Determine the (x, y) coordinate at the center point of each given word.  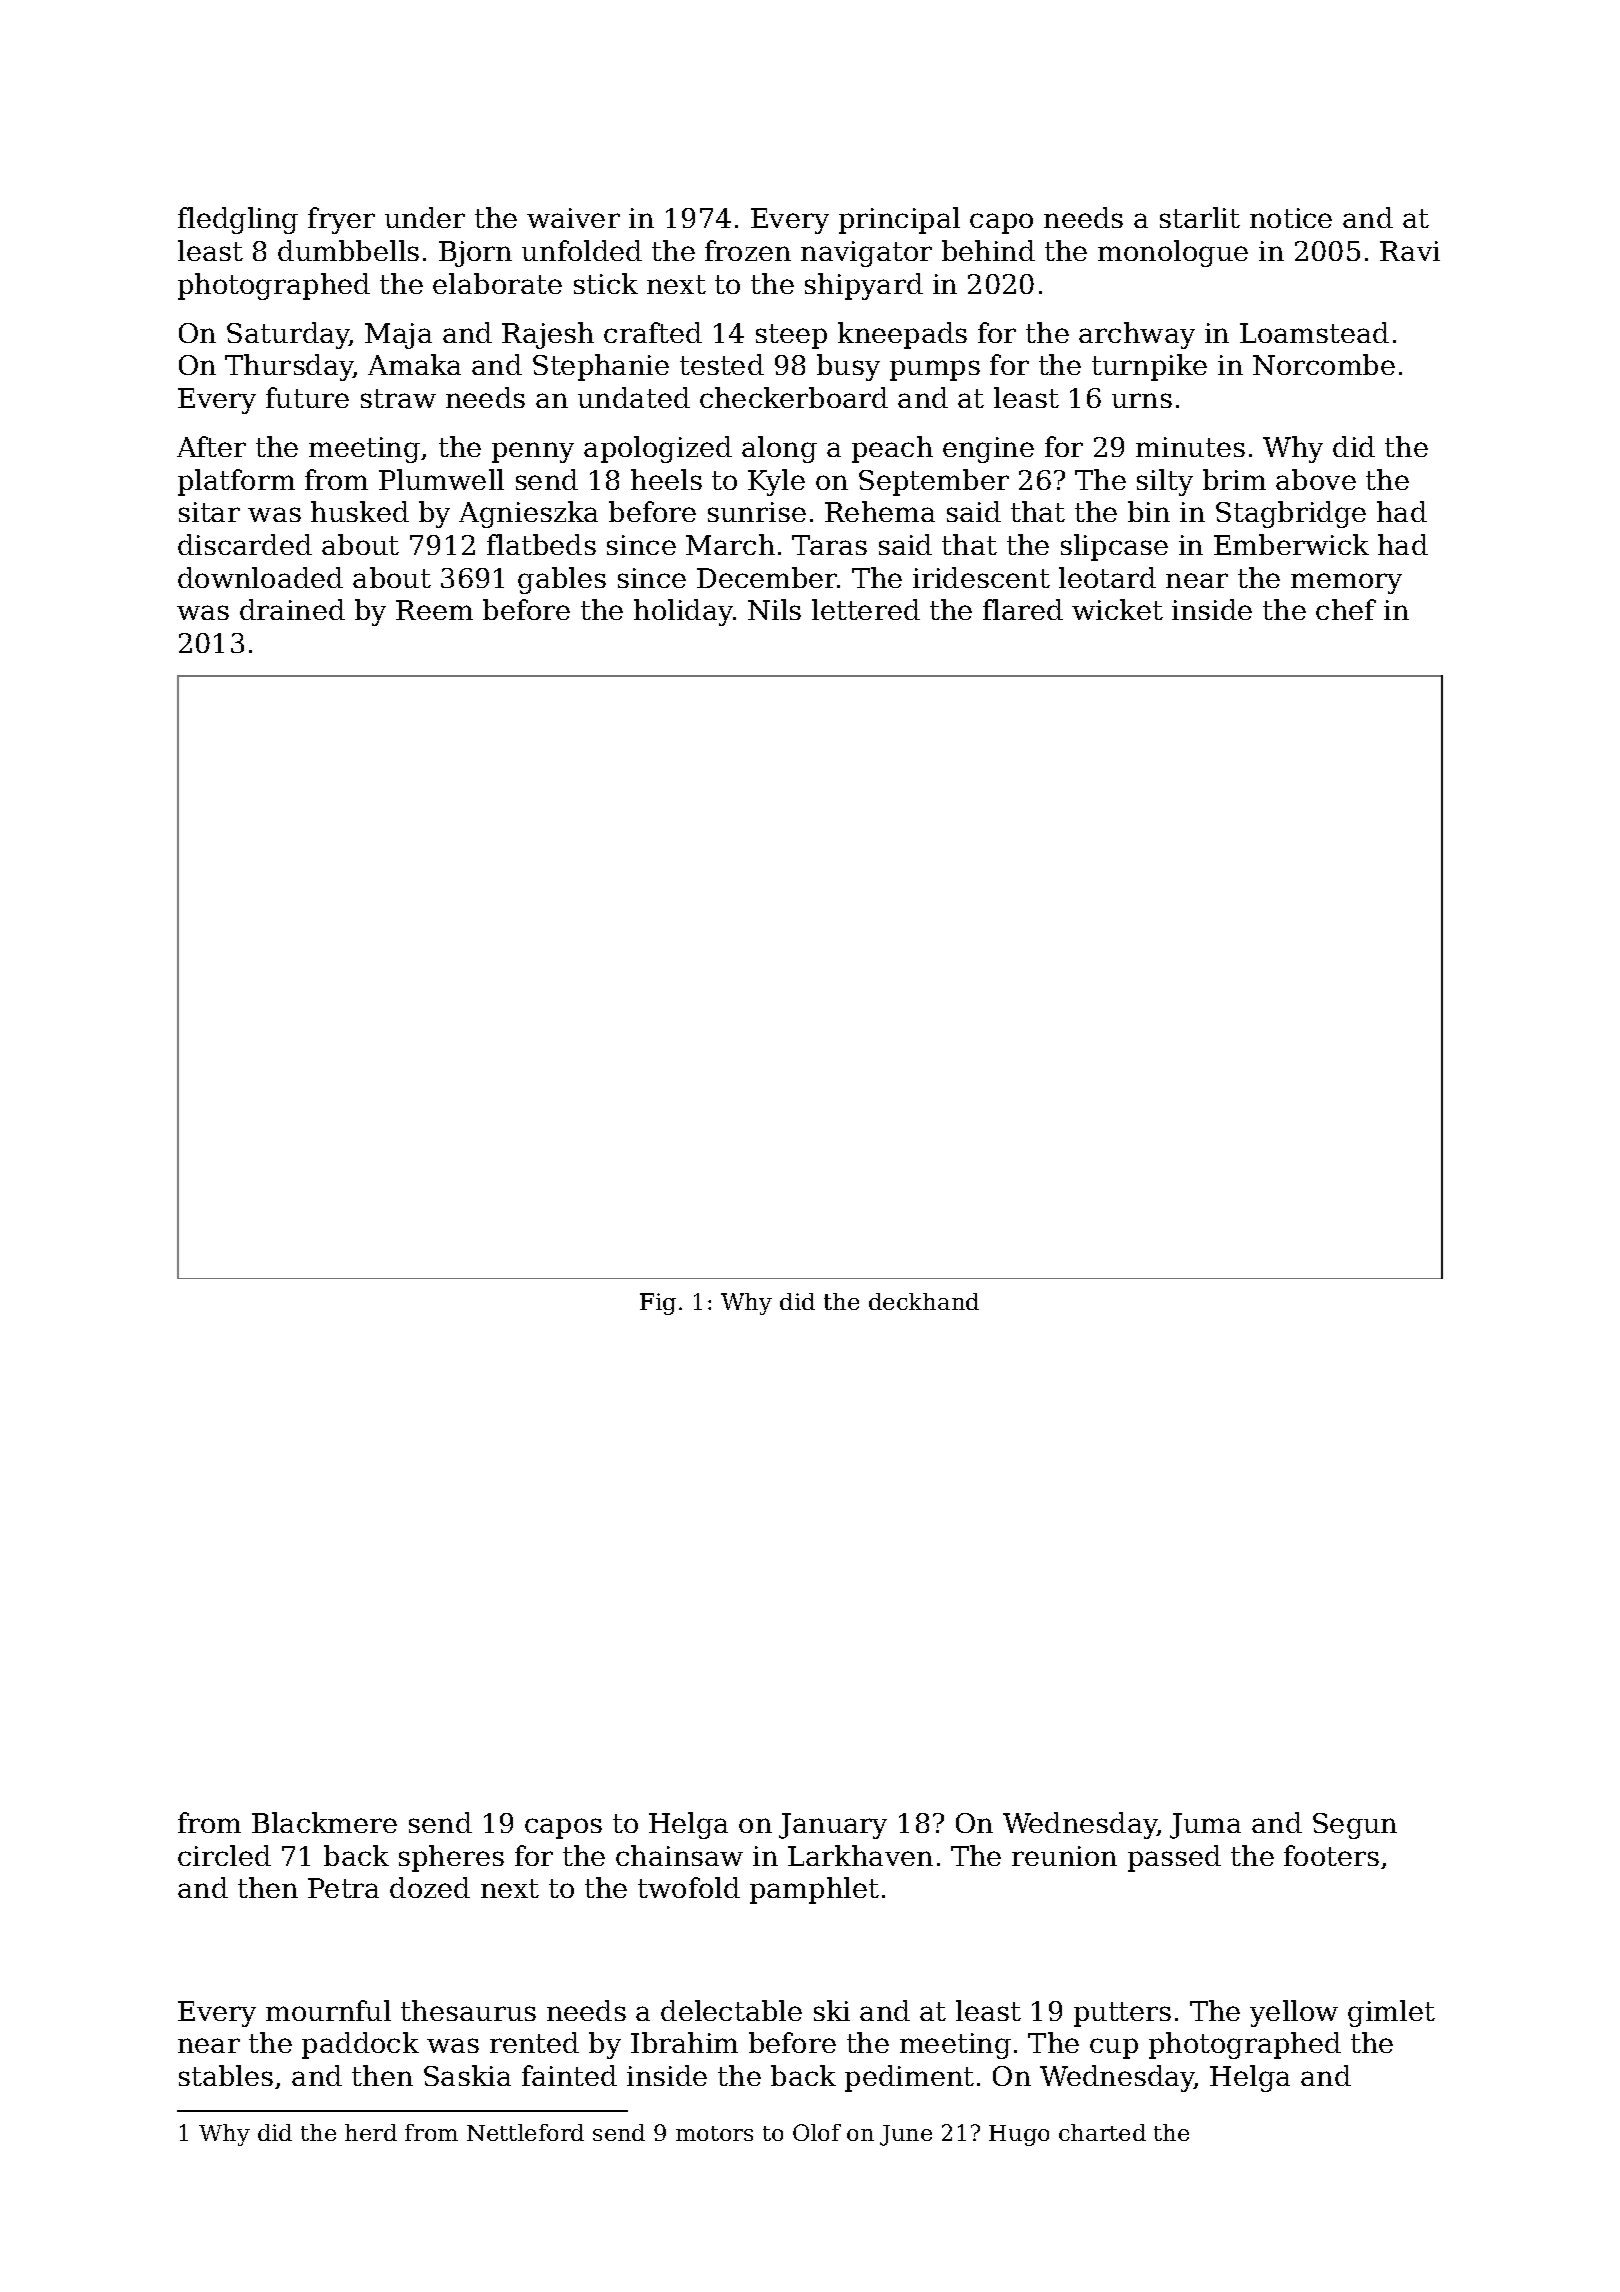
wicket (1117, 609)
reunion (1064, 1856)
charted (1102, 2132)
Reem (434, 610)
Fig (658, 1304)
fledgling (238, 220)
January (833, 1826)
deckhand (924, 1301)
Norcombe (1324, 364)
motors (714, 2133)
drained (292, 609)
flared (1023, 609)
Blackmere (324, 1822)
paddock (360, 2045)
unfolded (582, 250)
